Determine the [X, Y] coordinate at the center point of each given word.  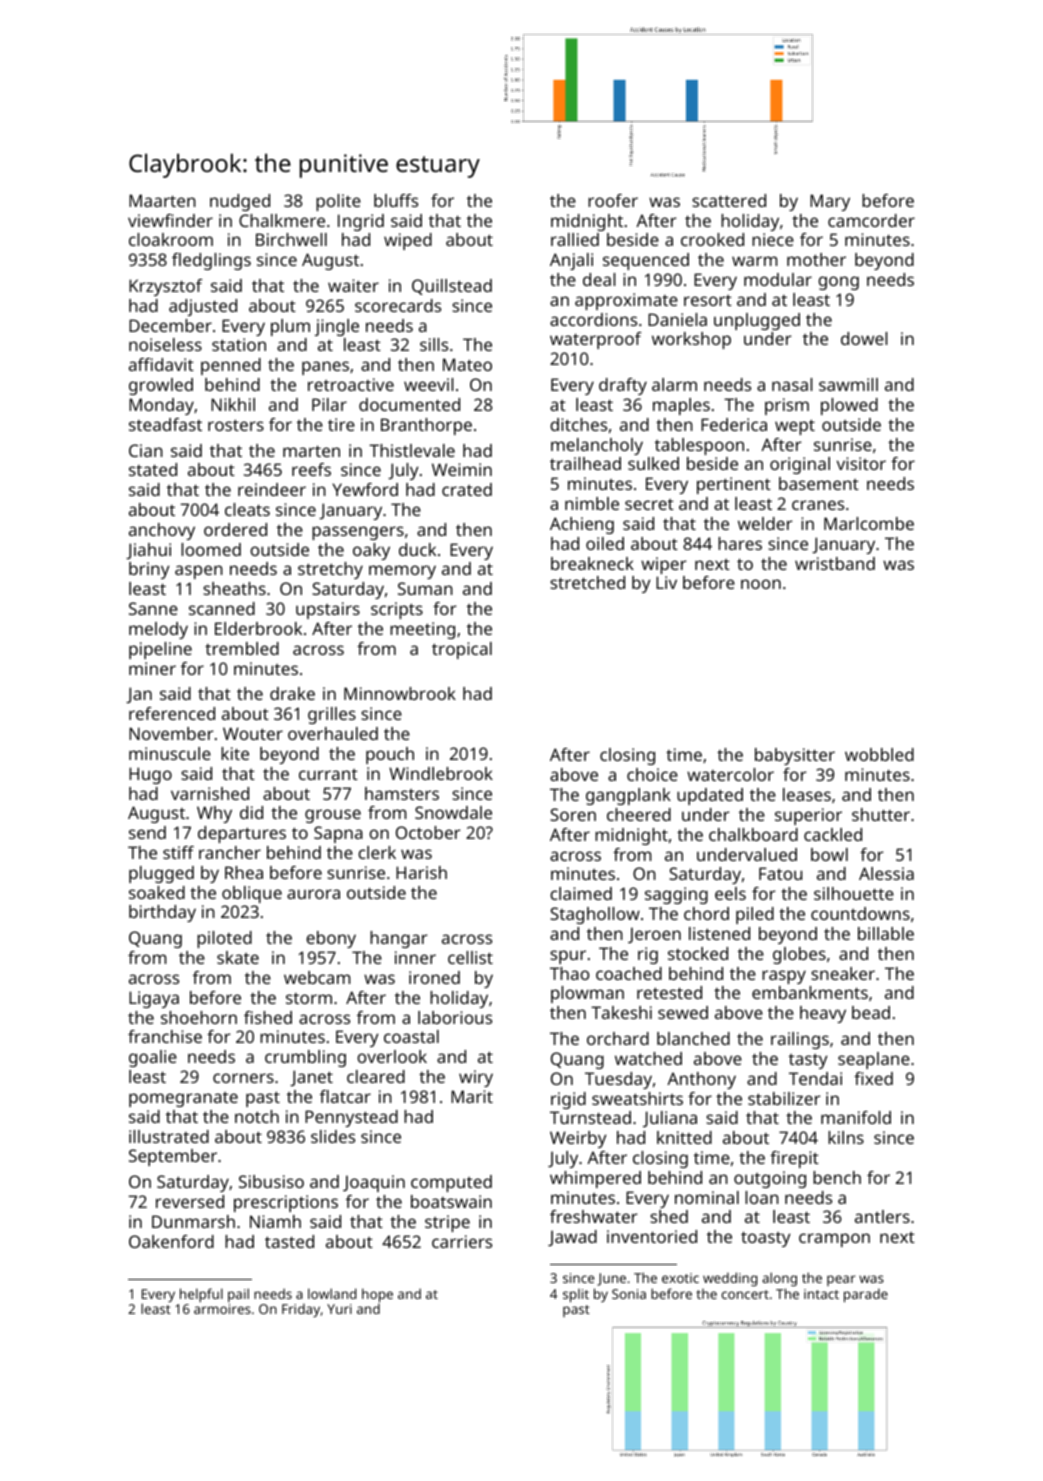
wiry [476, 1078]
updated [710, 796]
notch [257, 1116]
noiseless [165, 344]
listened [719, 933]
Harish [421, 872]
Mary [830, 202]
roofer [613, 200]
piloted [224, 939]
